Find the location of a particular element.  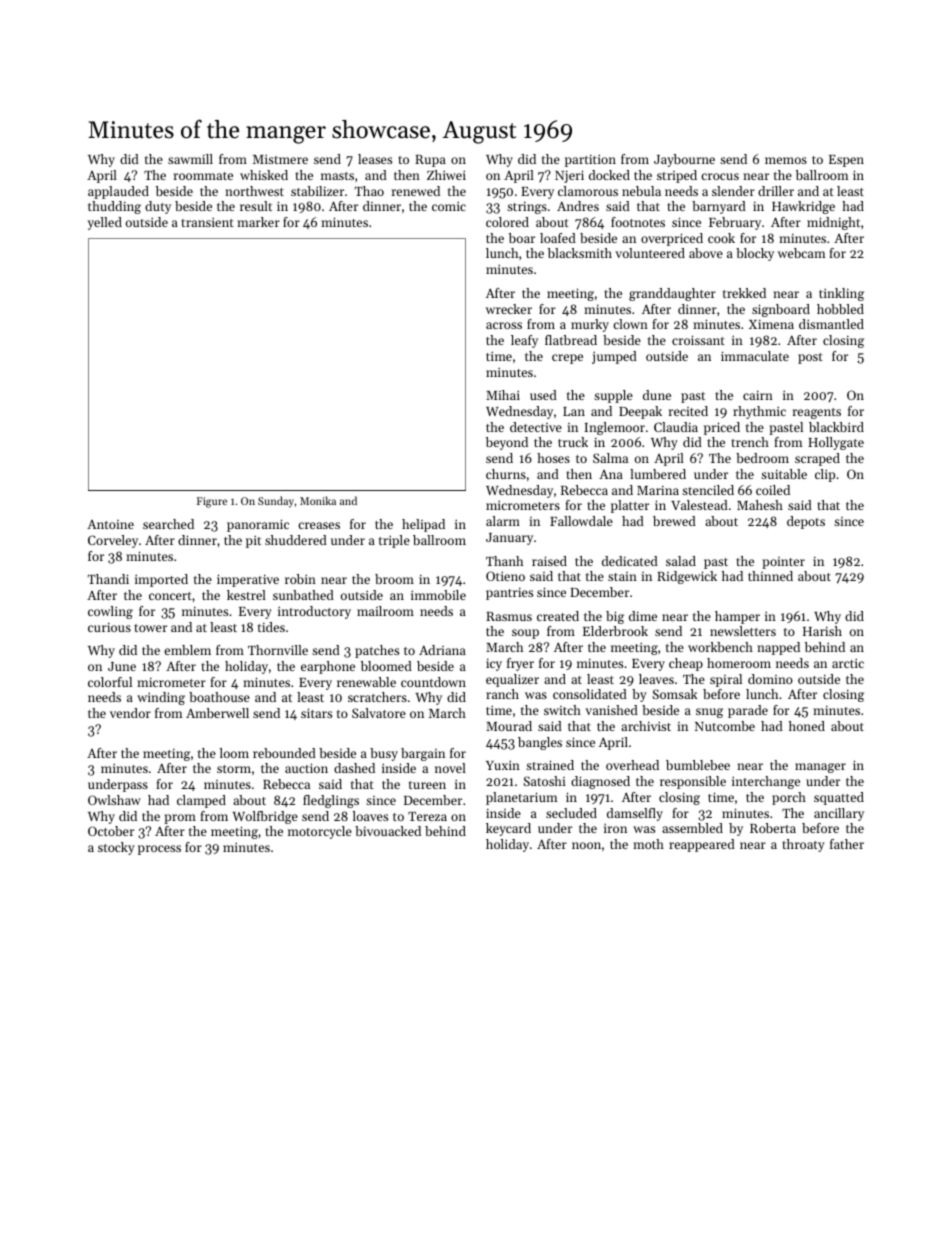

Salvatore is located at coordinates (379, 713).
